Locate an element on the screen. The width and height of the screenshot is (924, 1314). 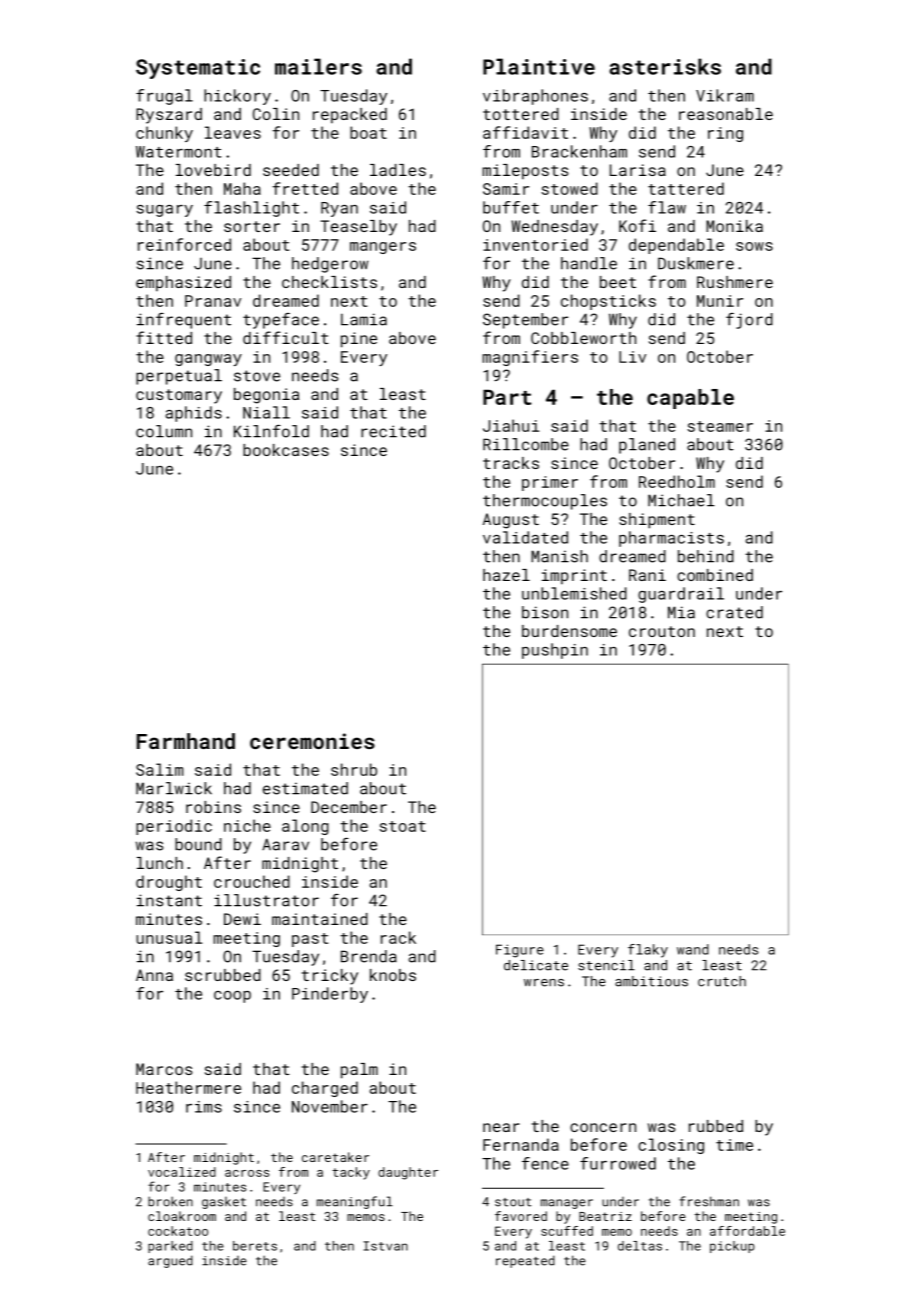
seeded is located at coordinates (291, 170).
